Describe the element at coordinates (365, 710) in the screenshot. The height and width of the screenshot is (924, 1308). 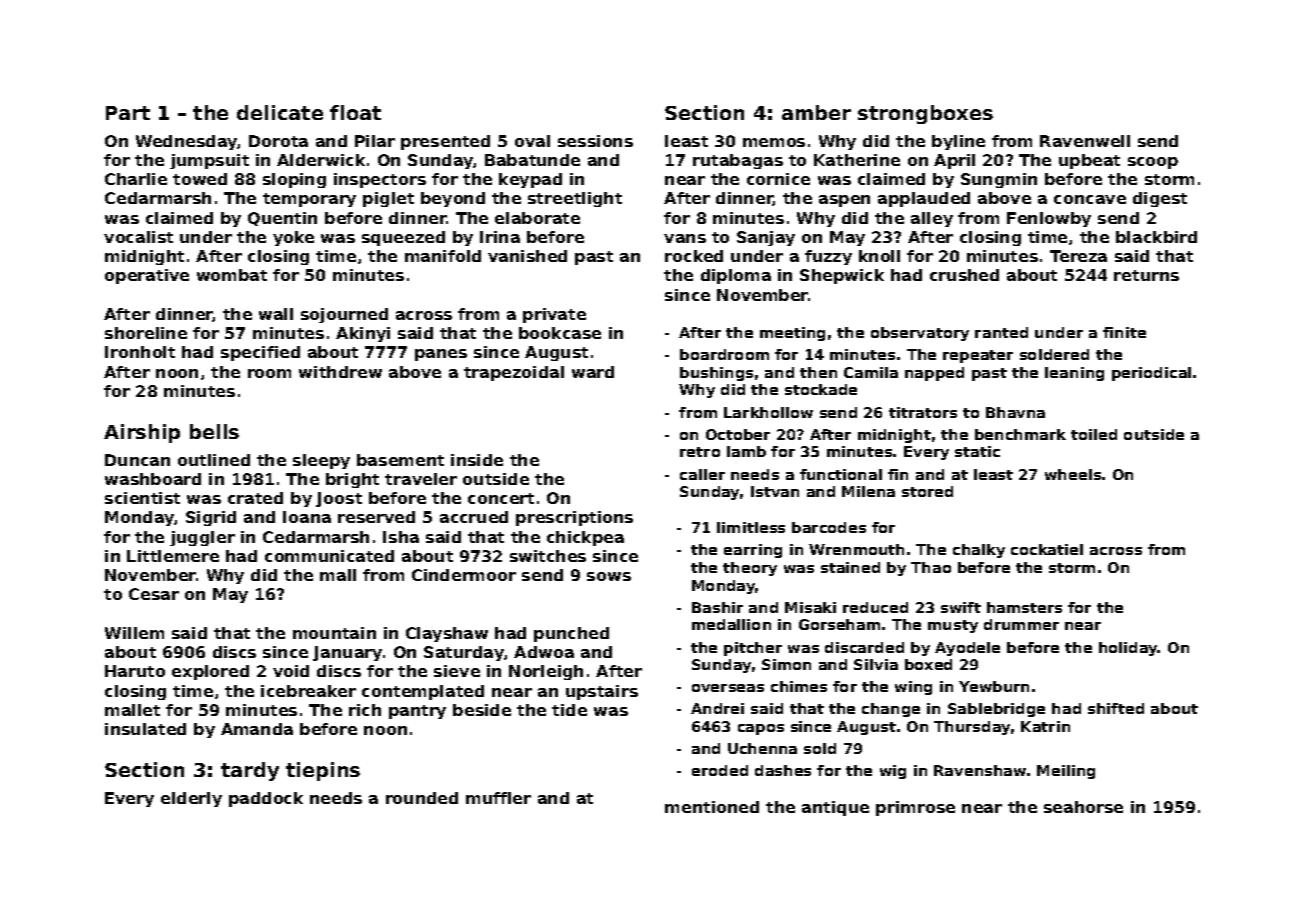
I see `rich` at that location.
